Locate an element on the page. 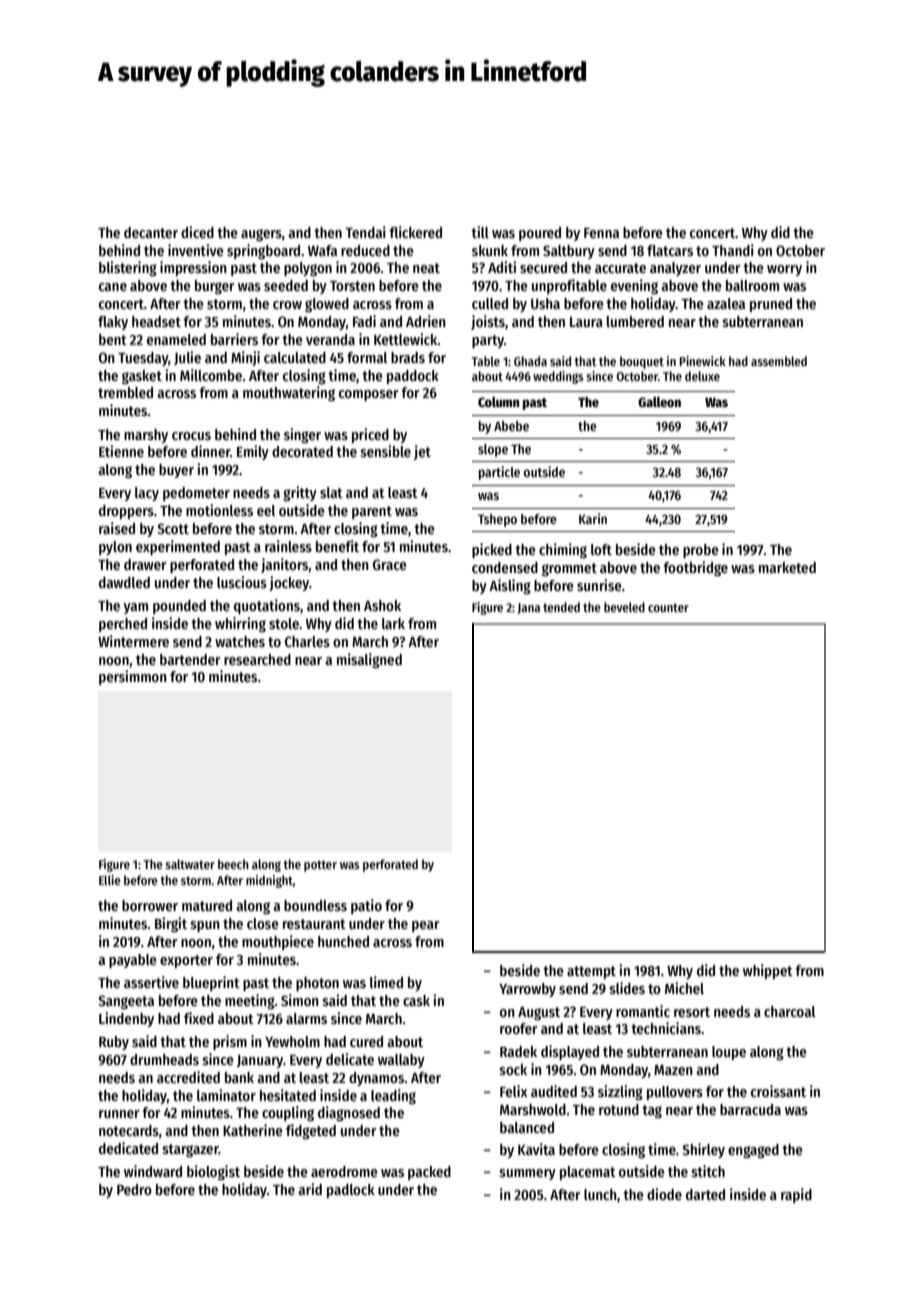 Image resolution: width=924 pixels, height=1308 pixels. marketed is located at coordinates (787, 567).
